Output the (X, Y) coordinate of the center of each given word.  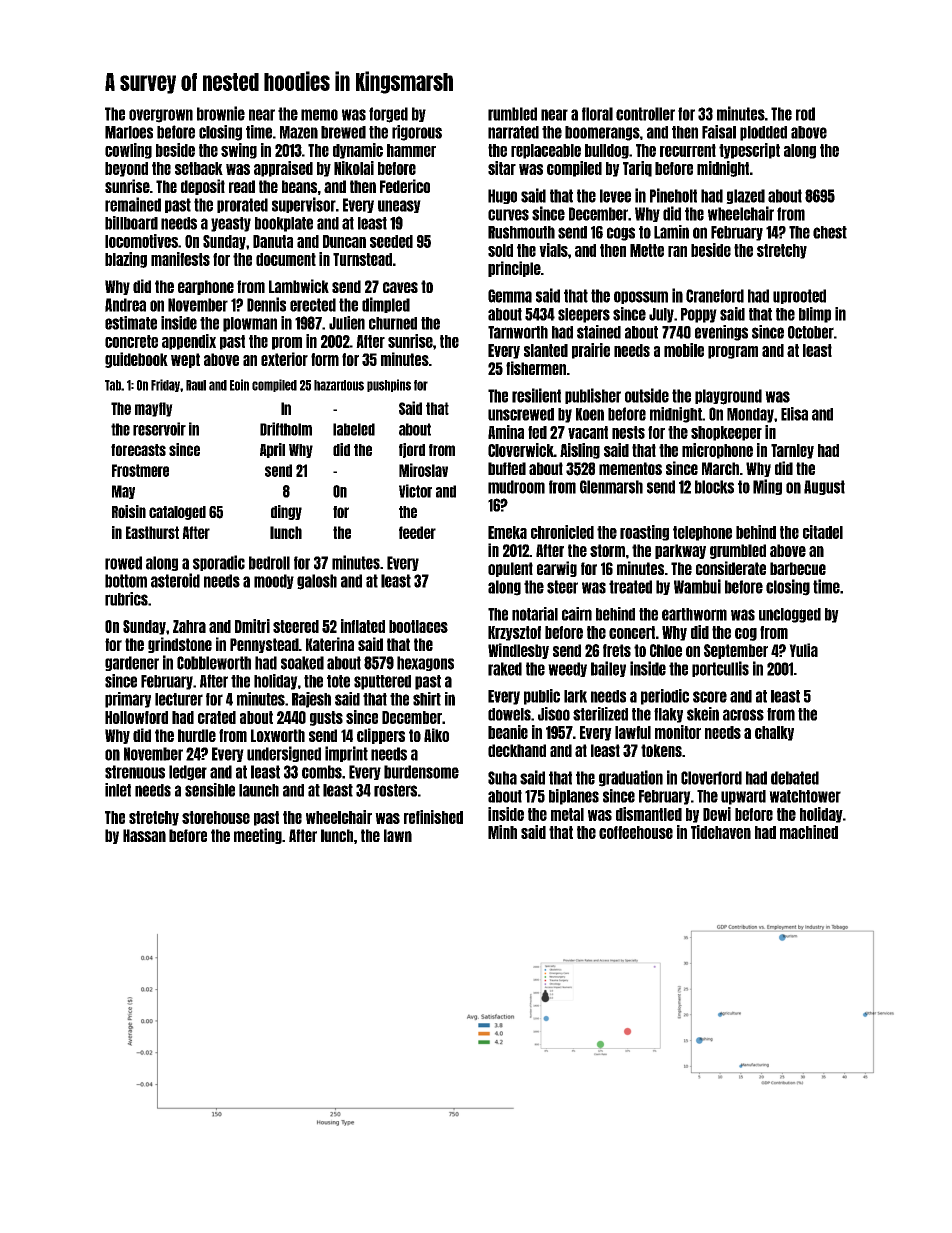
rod (805, 114)
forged (388, 115)
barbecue (798, 568)
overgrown (161, 116)
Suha (502, 778)
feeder (417, 532)
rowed (123, 563)
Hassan (144, 835)
